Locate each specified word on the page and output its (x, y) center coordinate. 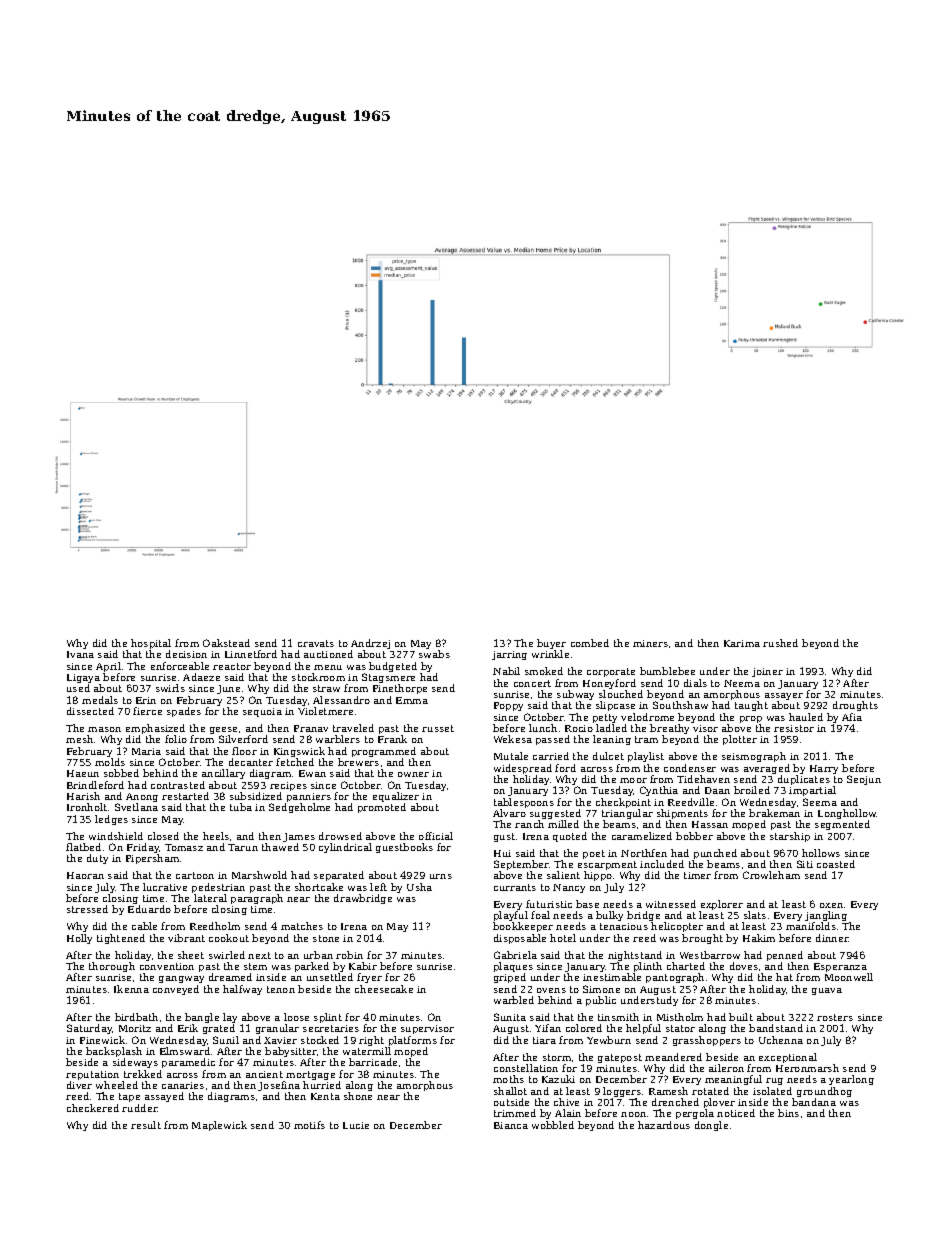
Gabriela (515, 955)
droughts (855, 706)
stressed (87, 909)
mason (104, 729)
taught (751, 706)
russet (438, 728)
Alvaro (509, 813)
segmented (842, 825)
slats (755, 915)
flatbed (83, 847)
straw (326, 688)
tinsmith (618, 1017)
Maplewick (219, 1126)
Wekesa (513, 739)
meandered (673, 1057)
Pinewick (102, 1040)
